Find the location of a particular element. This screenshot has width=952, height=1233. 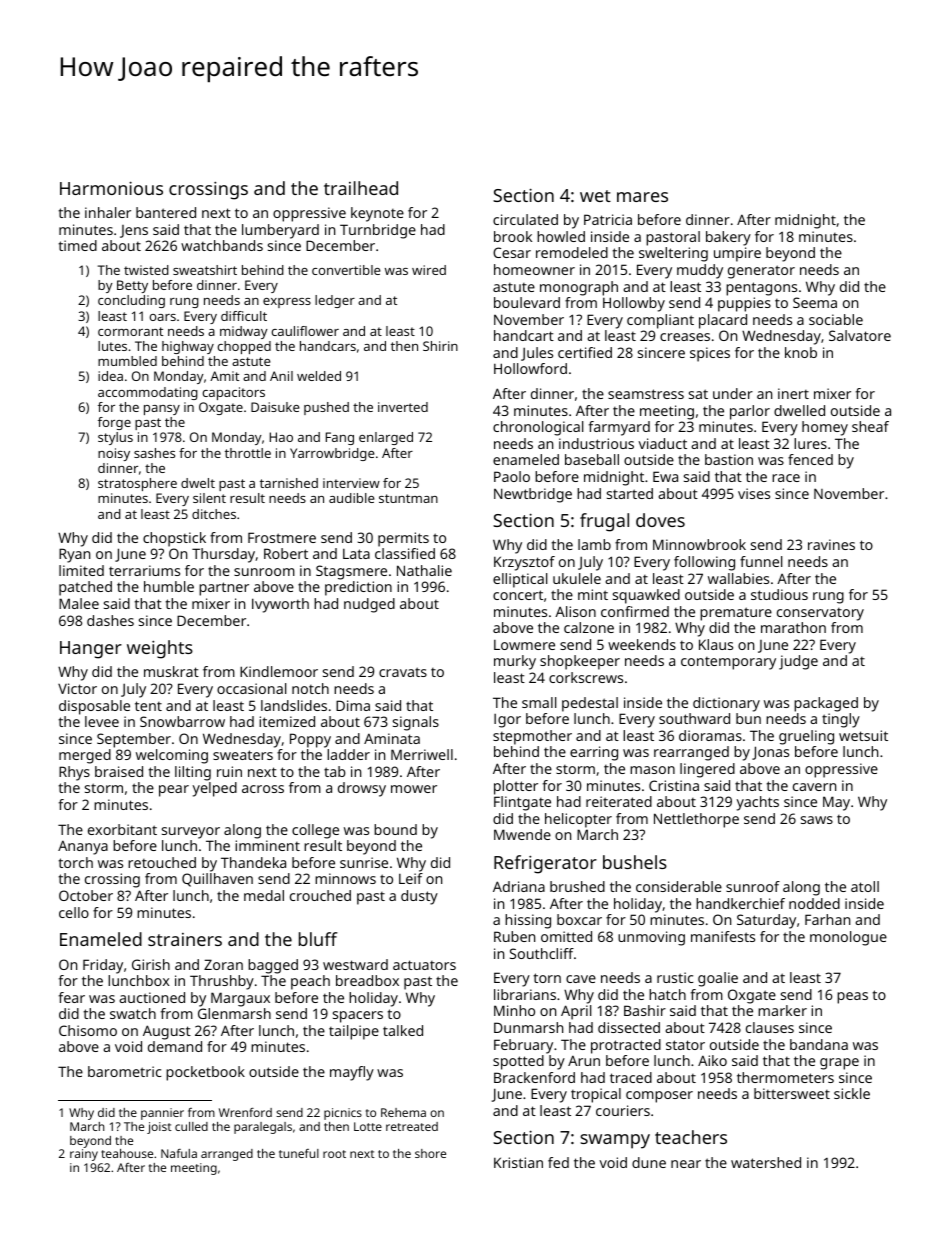

composer is located at coordinates (659, 1097).
